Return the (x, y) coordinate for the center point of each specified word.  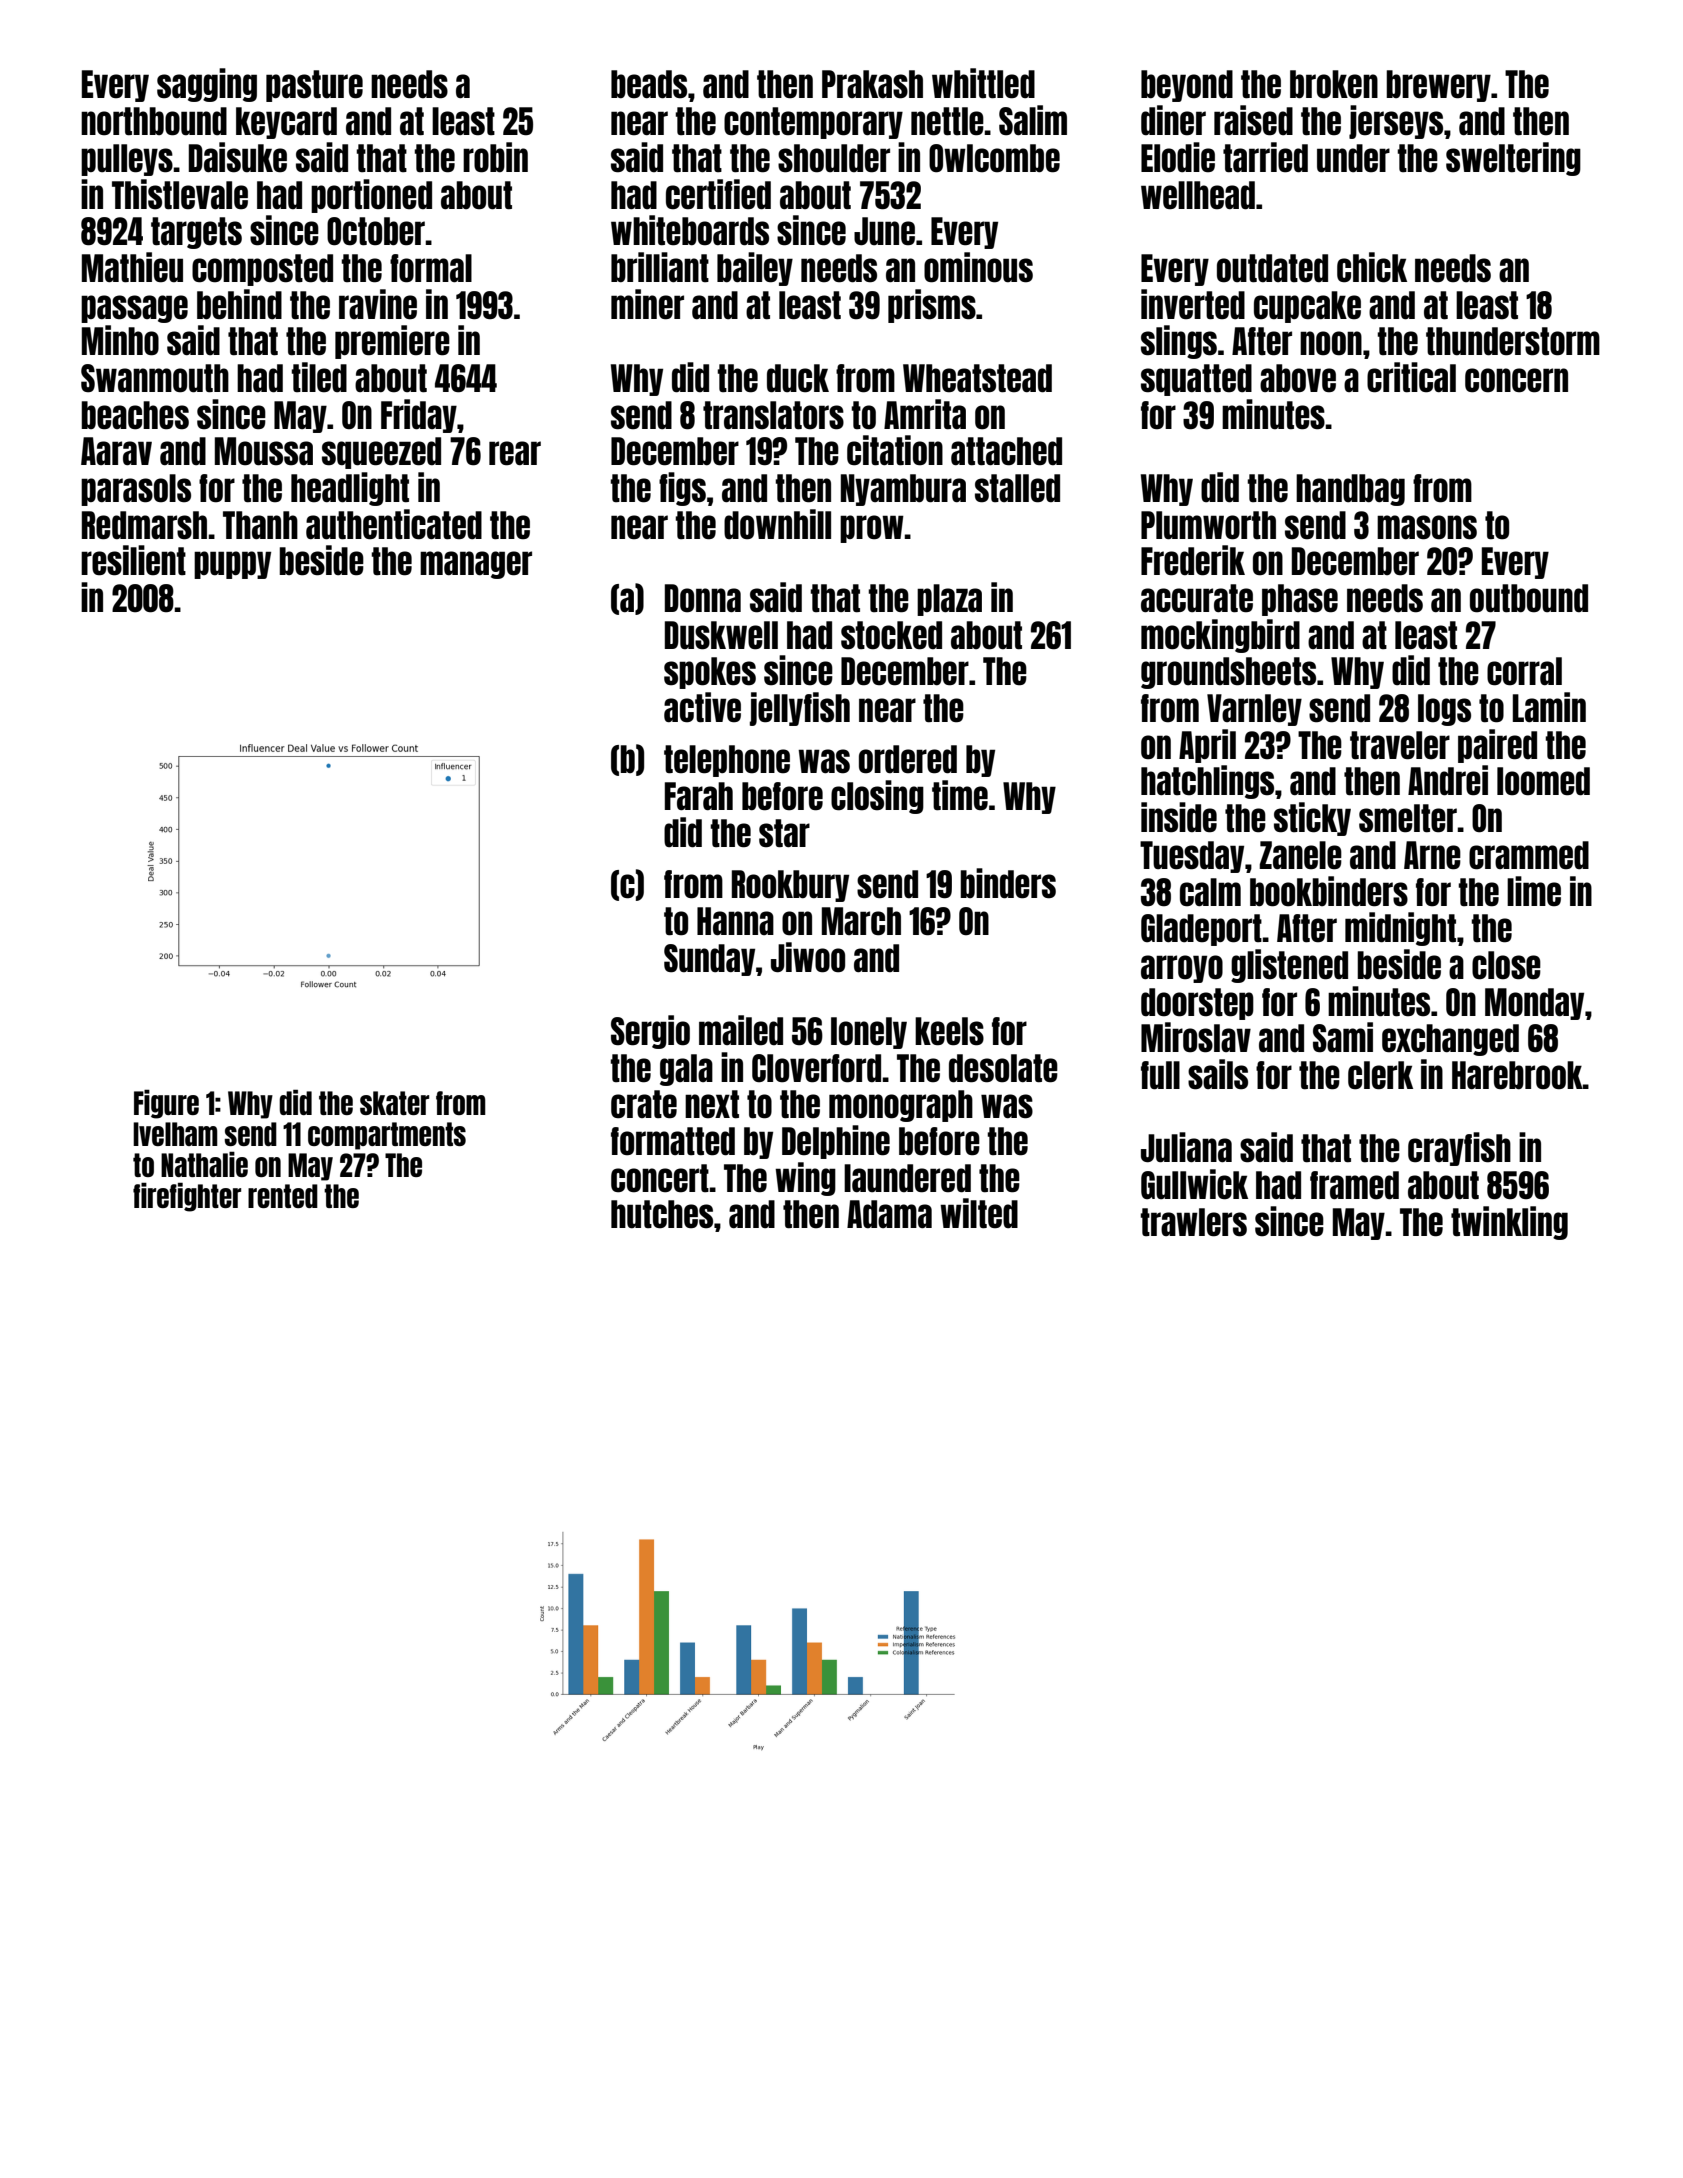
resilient (133, 560)
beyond (1187, 86)
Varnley (1254, 710)
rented (283, 1196)
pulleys (127, 160)
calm (1210, 892)
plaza (949, 600)
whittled (983, 83)
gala (686, 1070)
